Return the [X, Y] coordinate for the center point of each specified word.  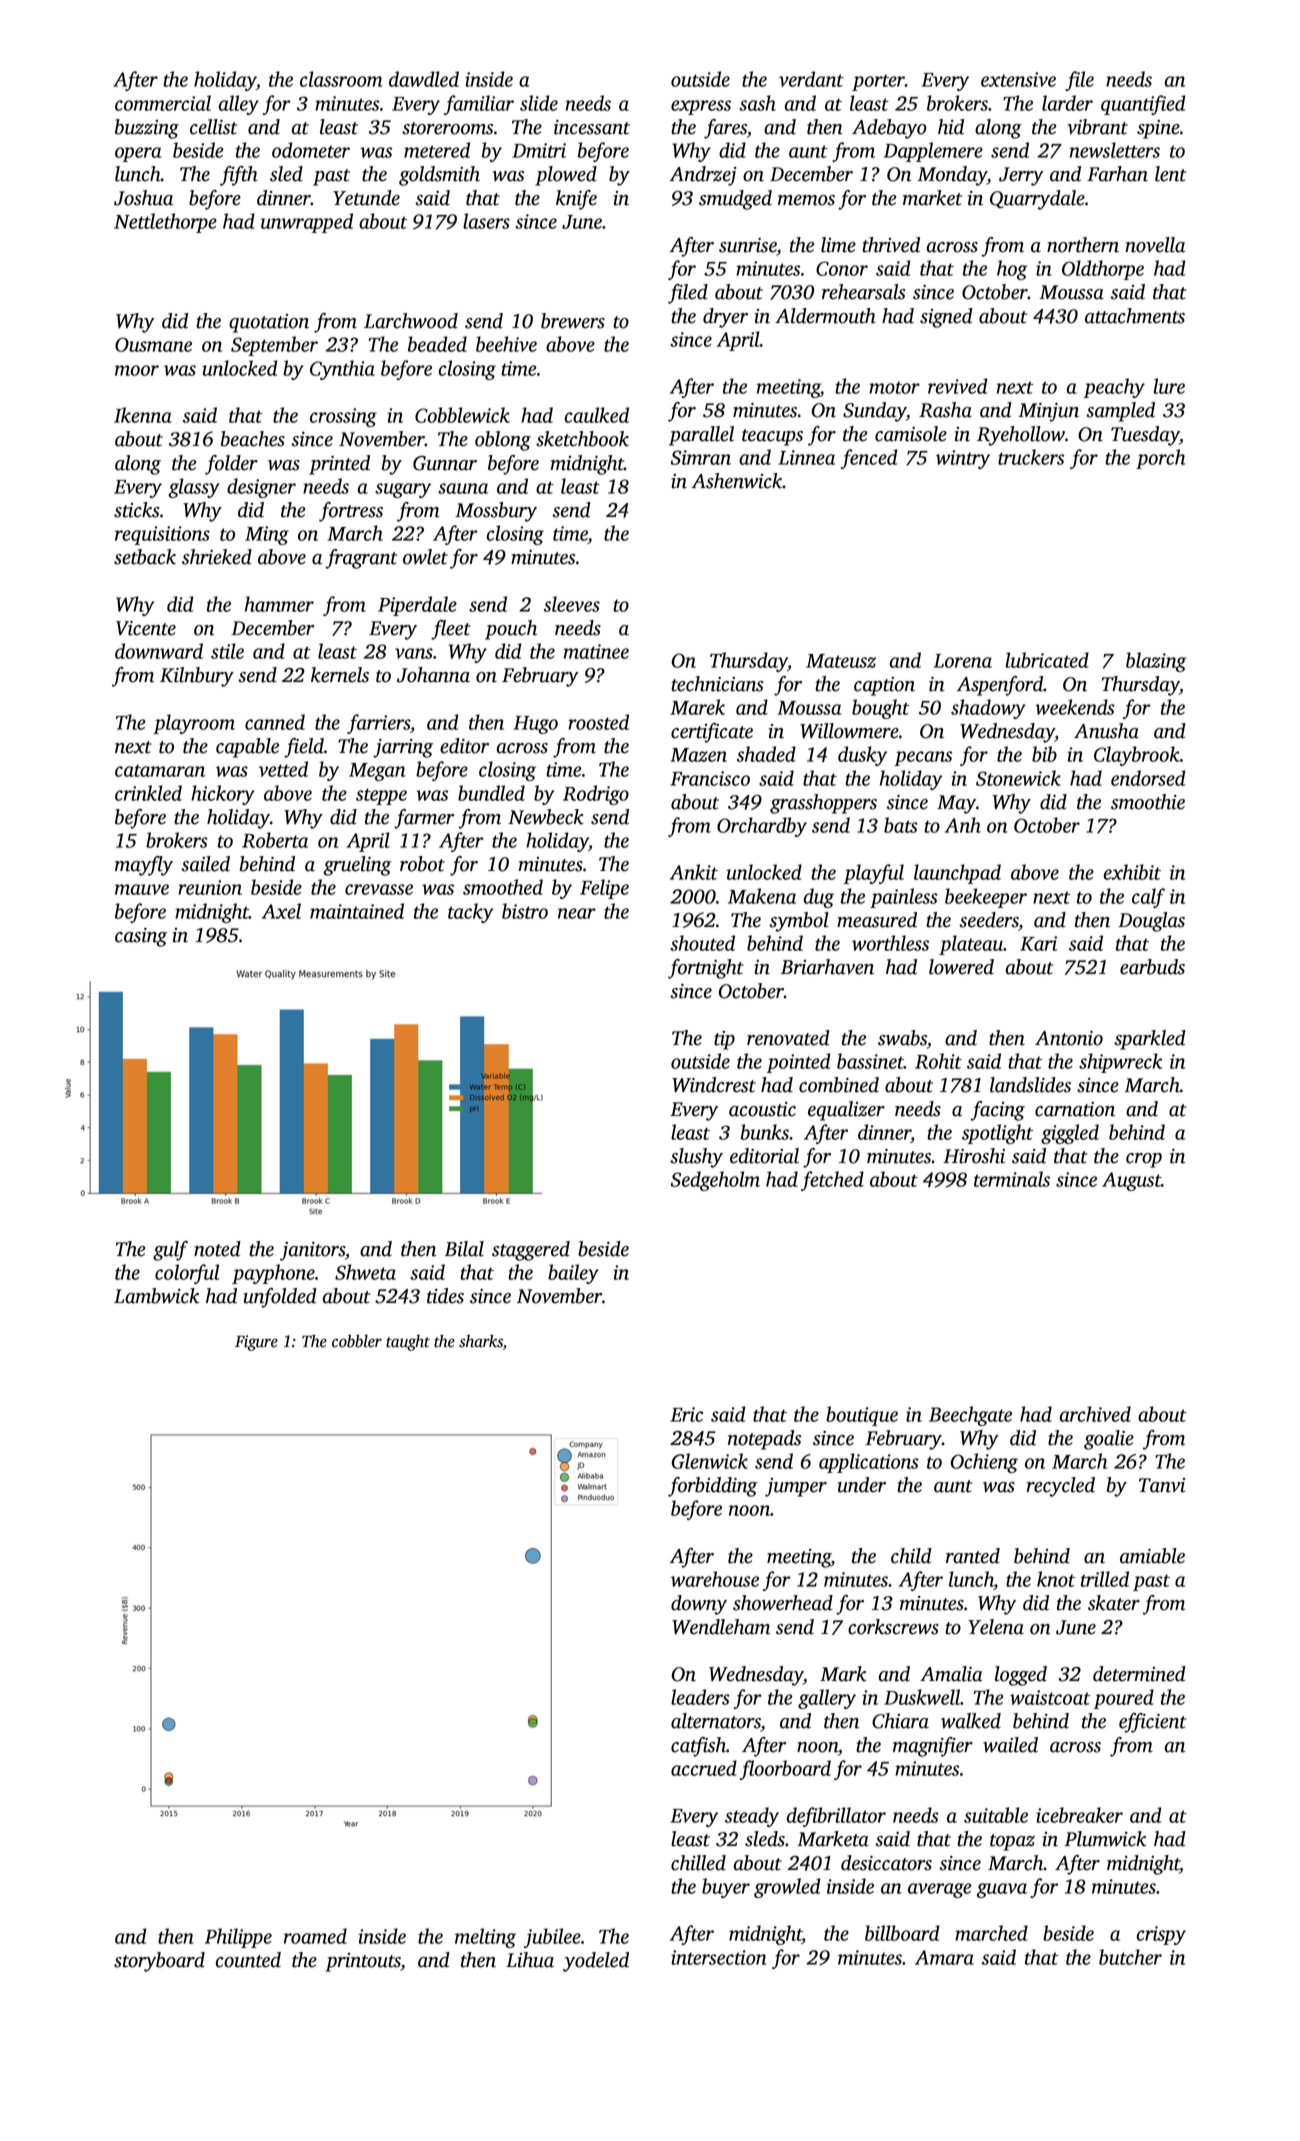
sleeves [572, 604]
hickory [223, 795]
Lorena [963, 661]
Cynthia [342, 370]
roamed [315, 1936]
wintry [963, 459]
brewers [573, 321]
